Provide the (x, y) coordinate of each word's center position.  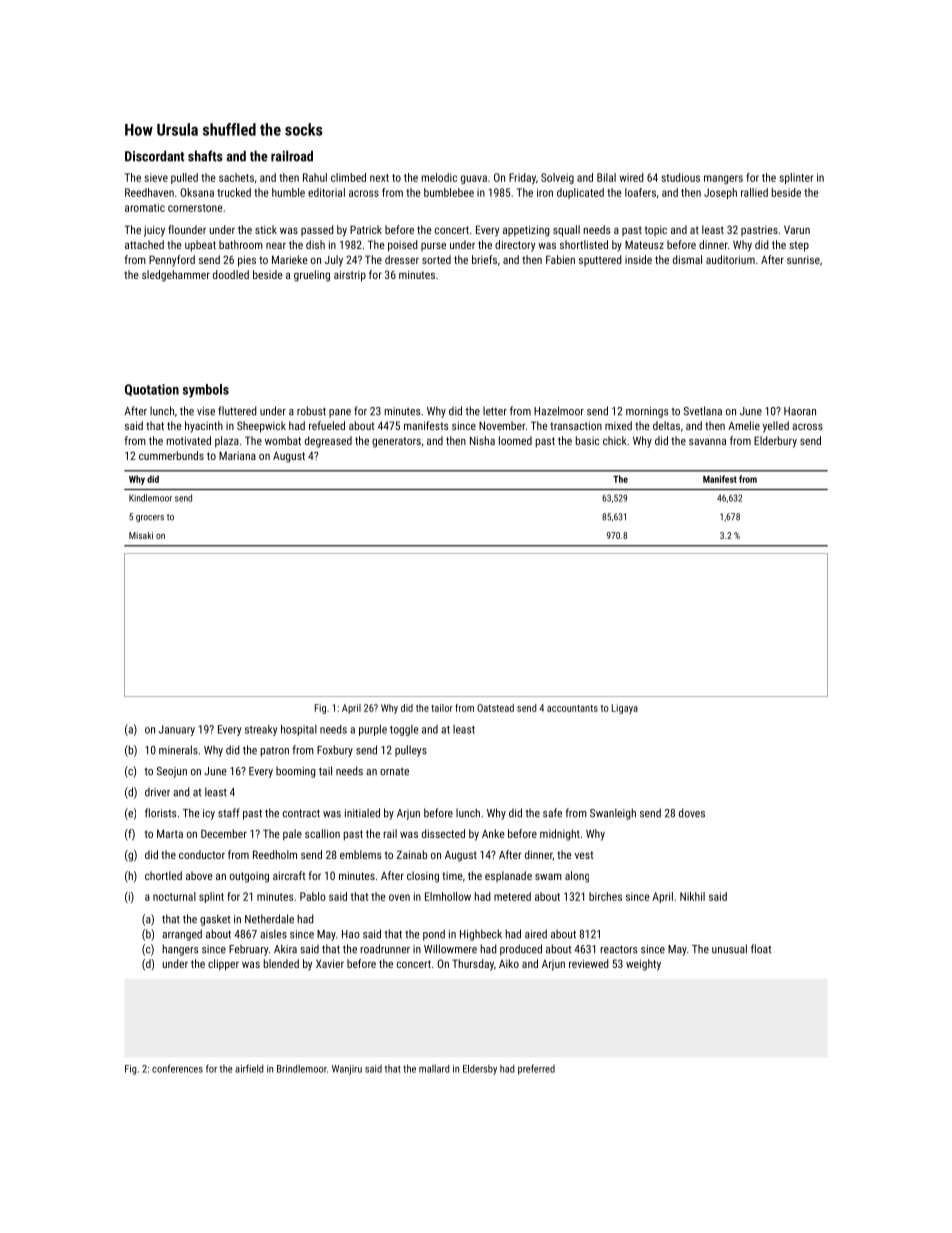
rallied (754, 192)
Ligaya (625, 709)
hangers (180, 950)
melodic (439, 177)
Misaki (141, 535)
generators (396, 442)
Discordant (154, 156)
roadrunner (385, 949)
